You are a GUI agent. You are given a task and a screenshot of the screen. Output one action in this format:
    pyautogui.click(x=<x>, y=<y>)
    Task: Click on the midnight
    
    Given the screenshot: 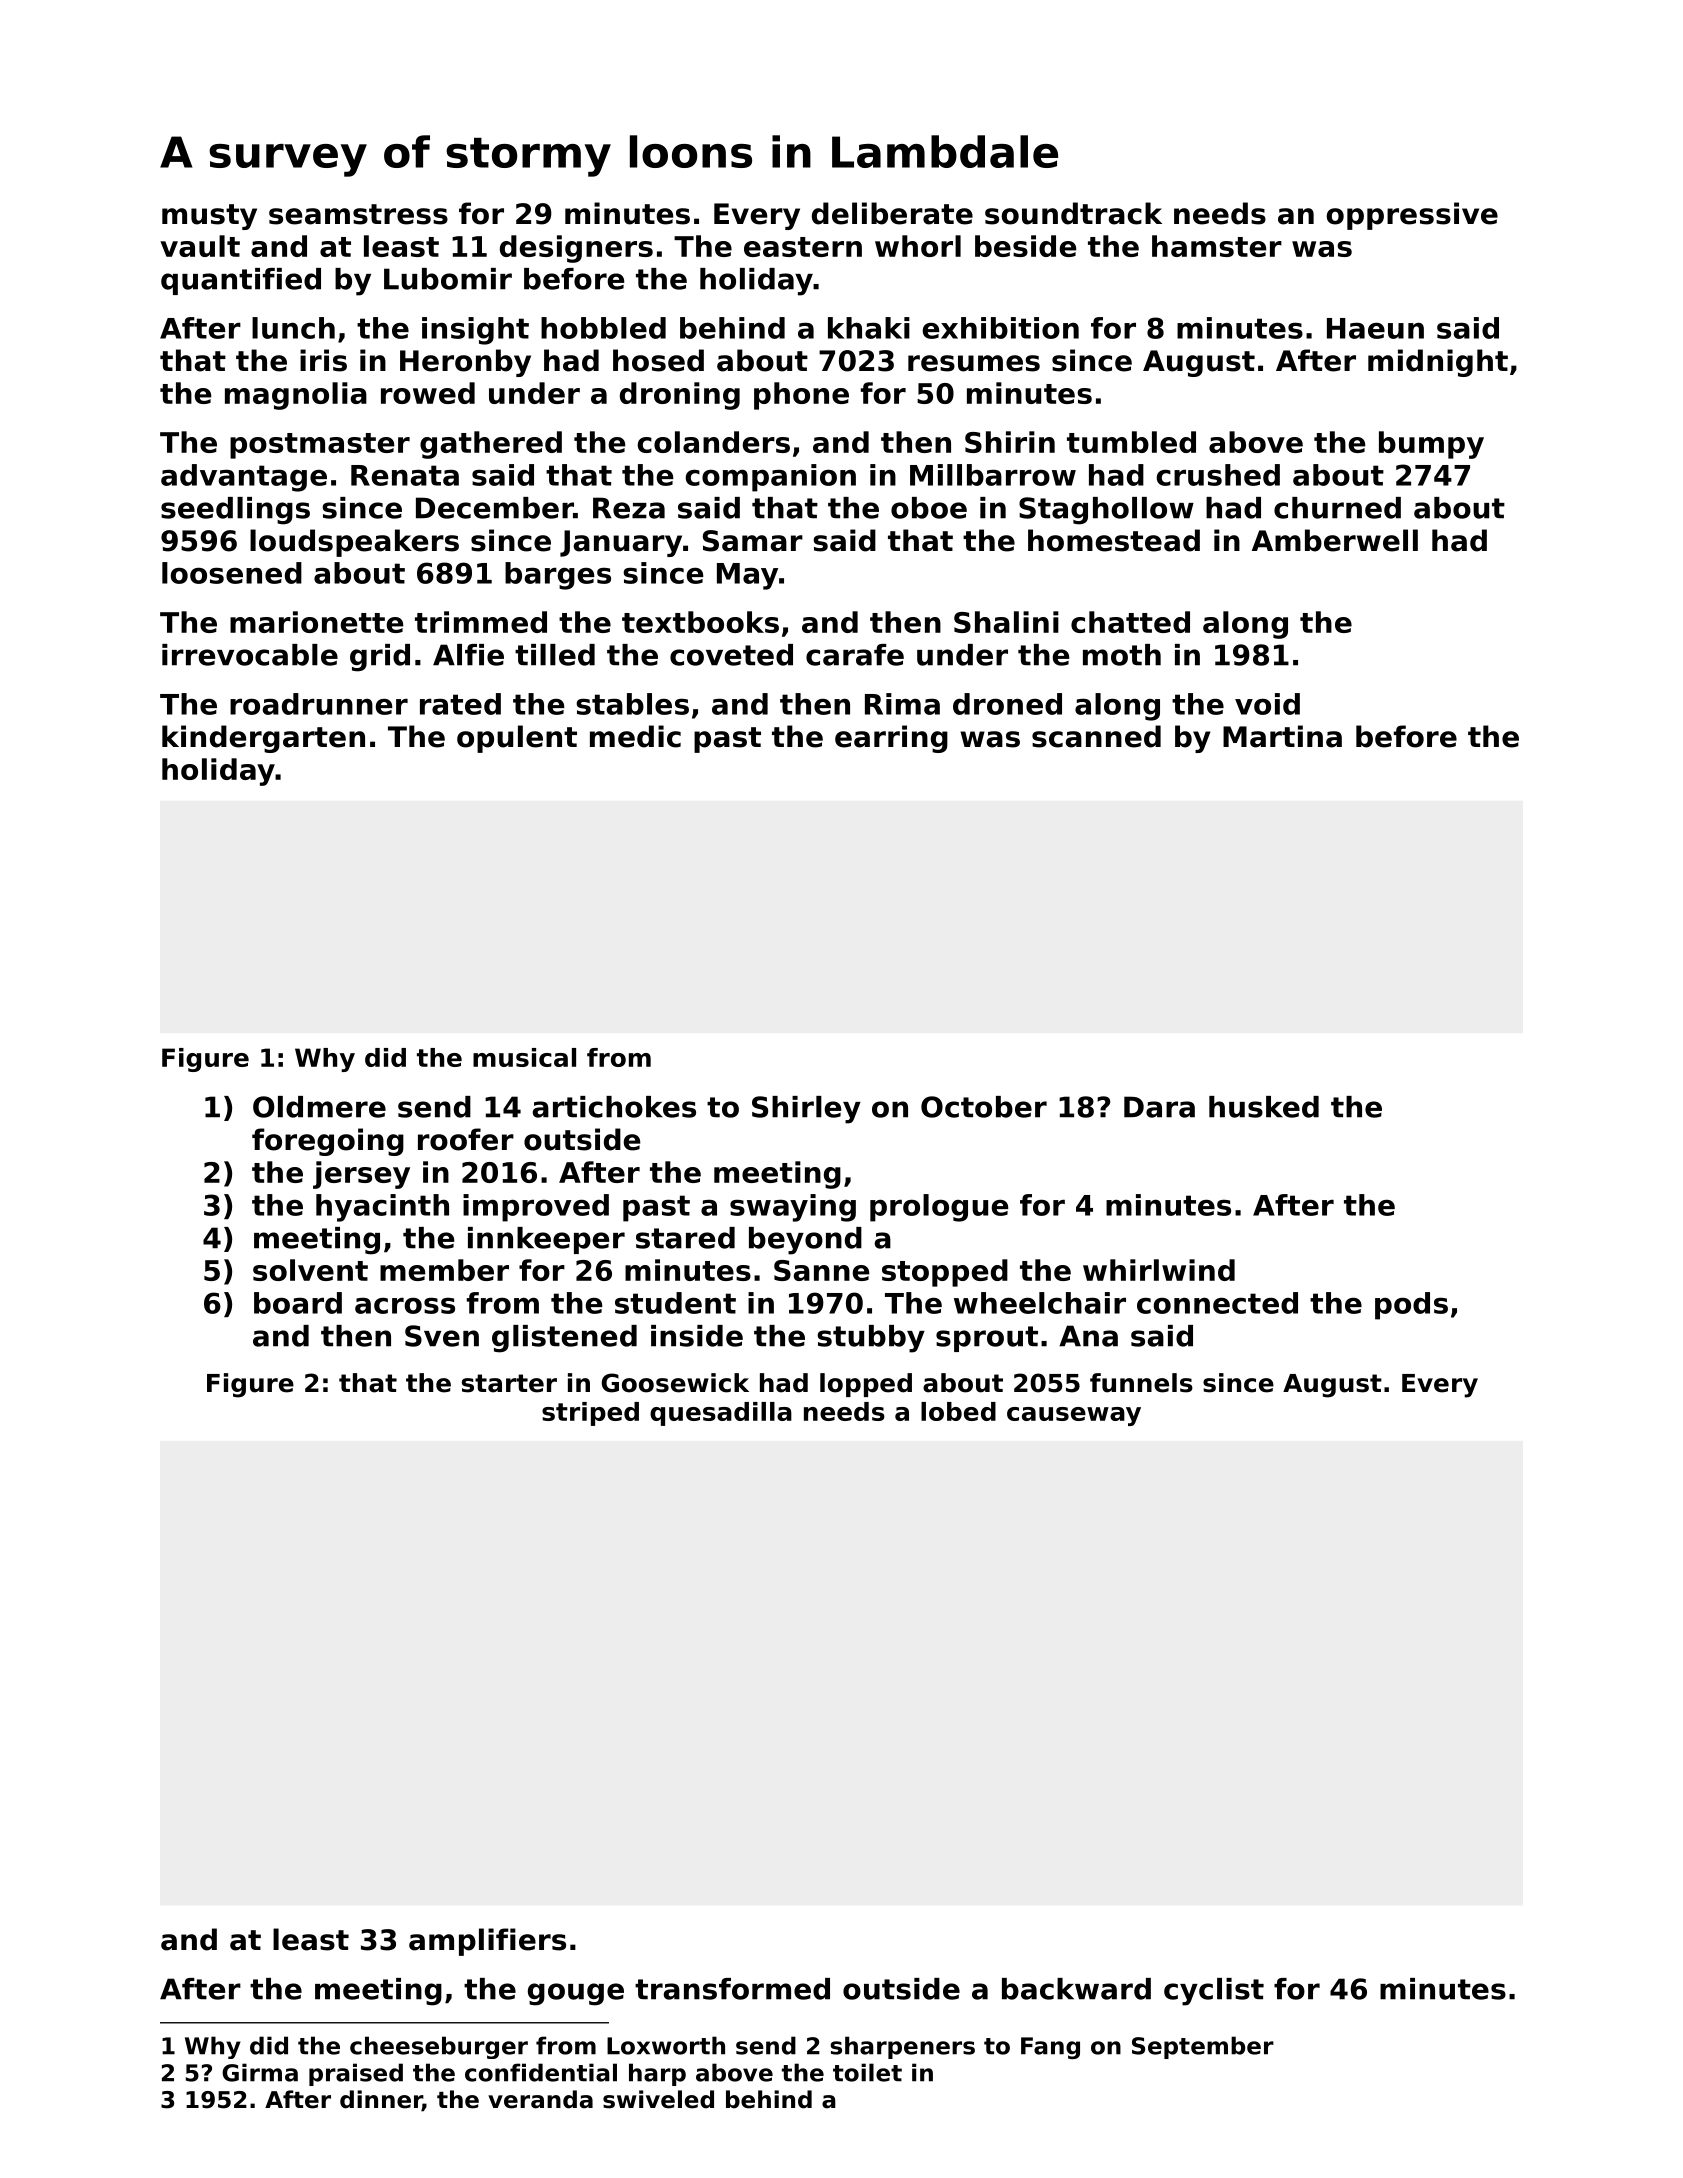 What is the action you would take?
    pyautogui.click(x=1438, y=363)
